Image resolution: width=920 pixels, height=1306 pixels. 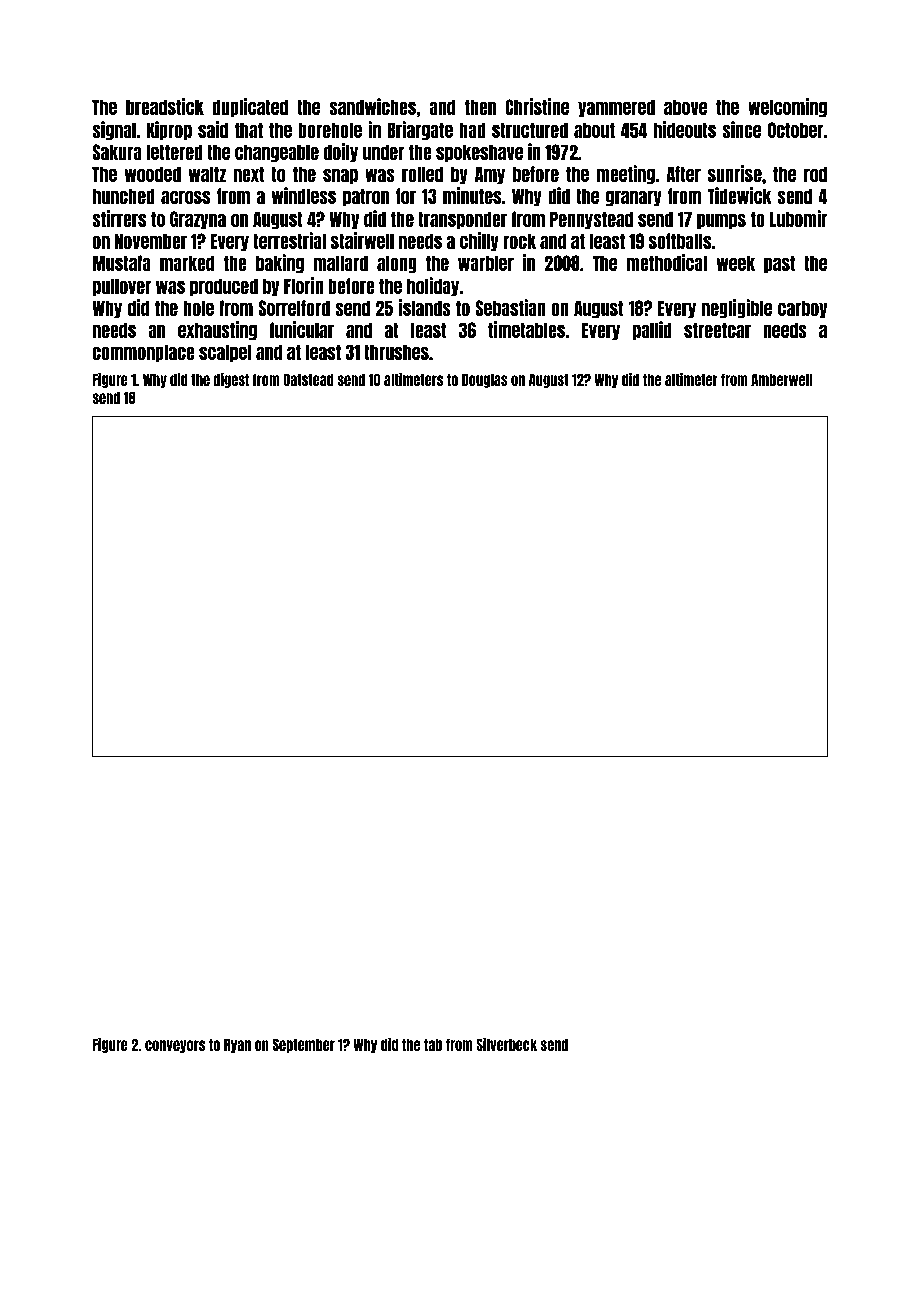 What do you see at coordinates (537, 106) in the screenshot?
I see `Christine` at bounding box center [537, 106].
